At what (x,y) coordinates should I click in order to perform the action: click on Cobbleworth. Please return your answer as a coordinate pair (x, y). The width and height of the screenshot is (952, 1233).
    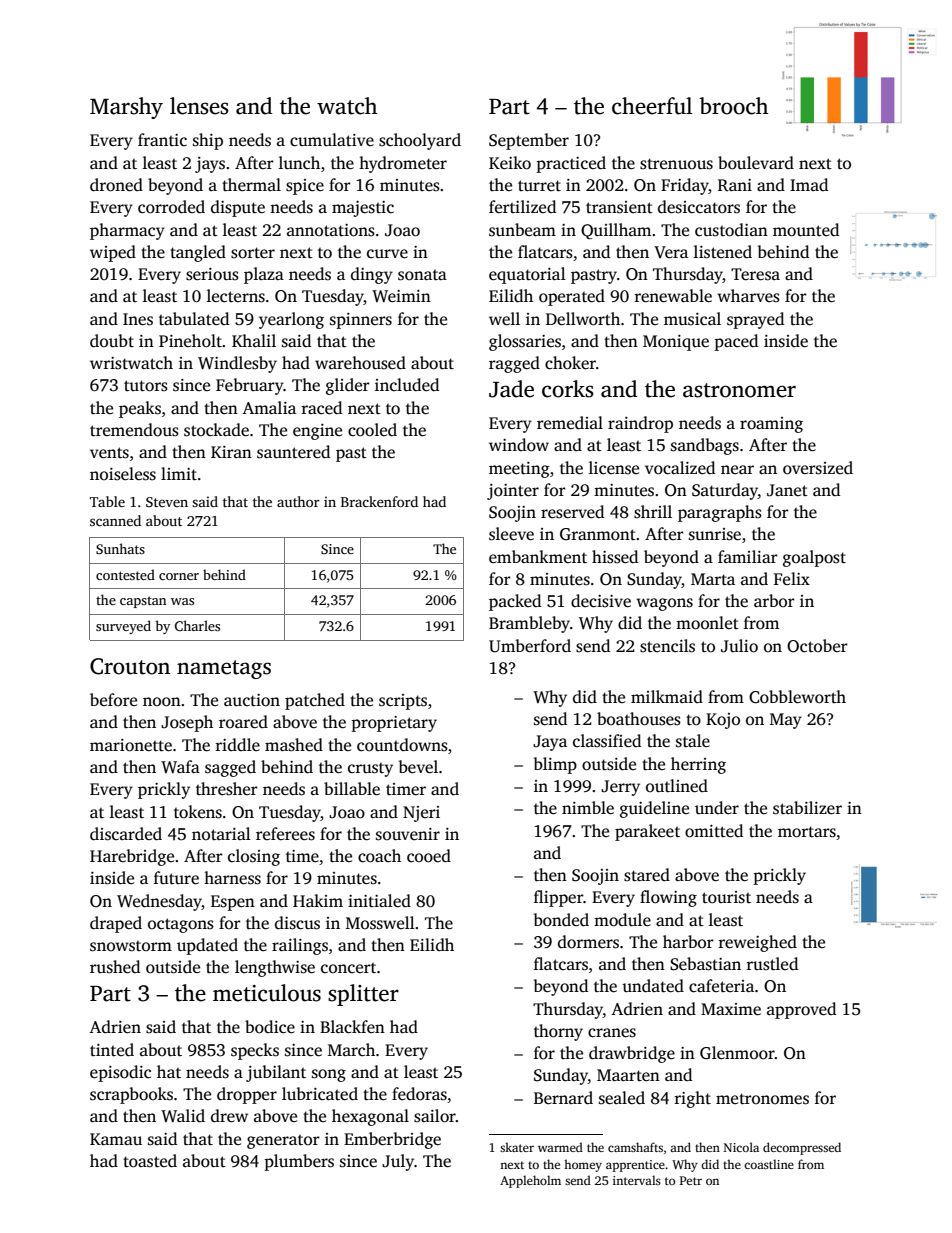
    Looking at the image, I should click on (797, 697).
